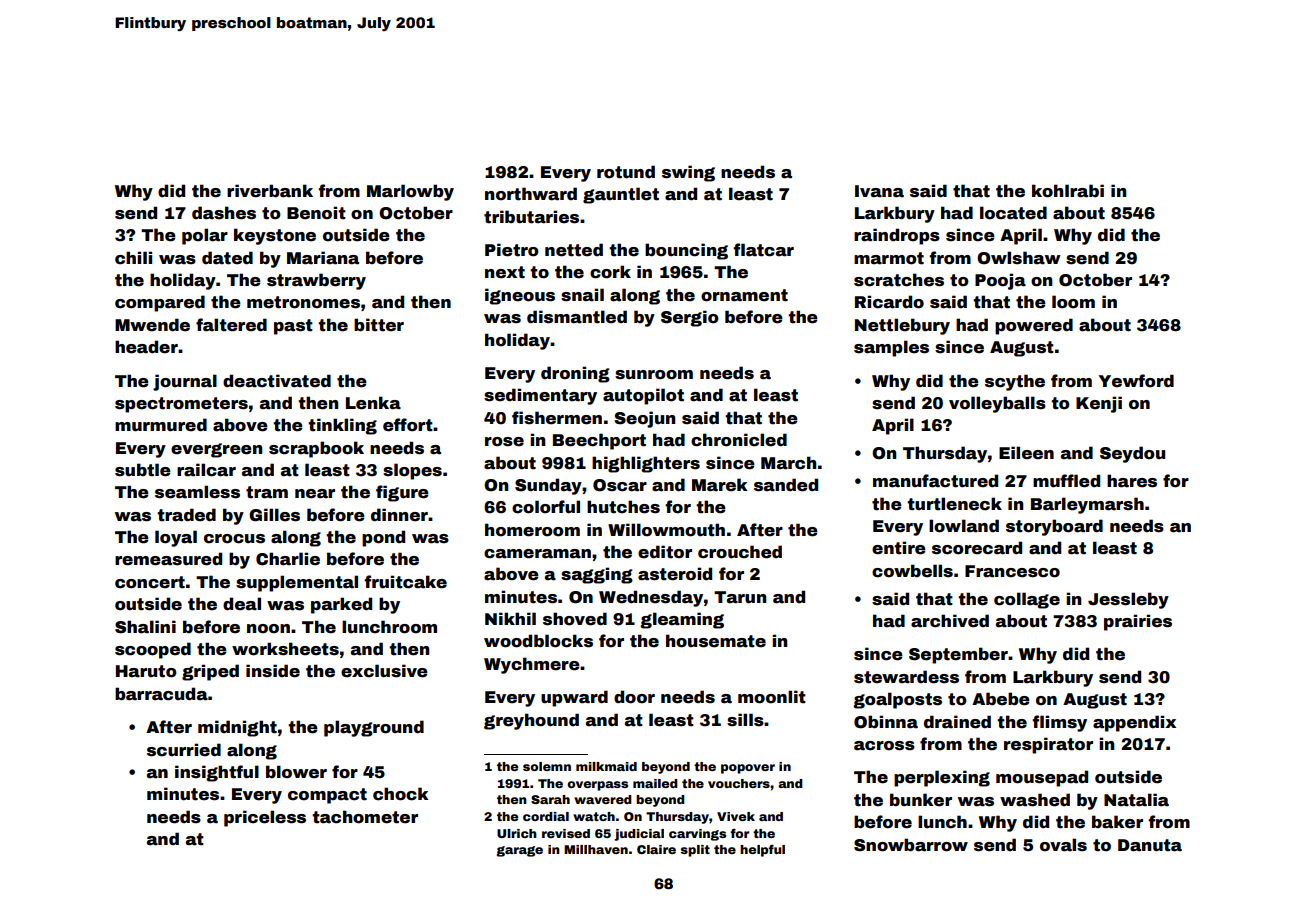 The height and width of the screenshot is (924, 1308). What do you see at coordinates (557, 418) in the screenshot?
I see `fishermen` at bounding box center [557, 418].
